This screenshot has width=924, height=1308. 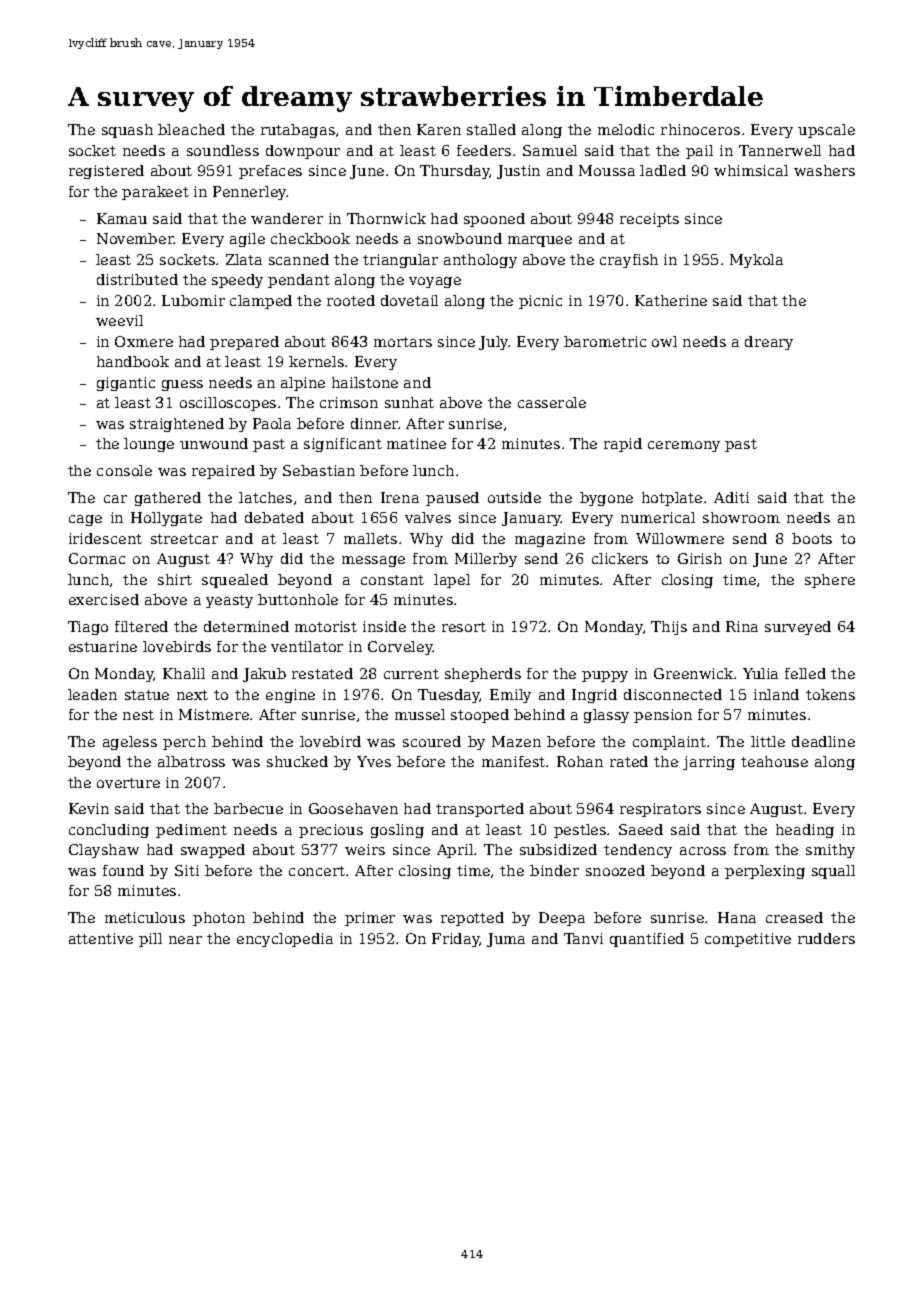 What do you see at coordinates (439, 129) in the screenshot?
I see `Karen` at bounding box center [439, 129].
